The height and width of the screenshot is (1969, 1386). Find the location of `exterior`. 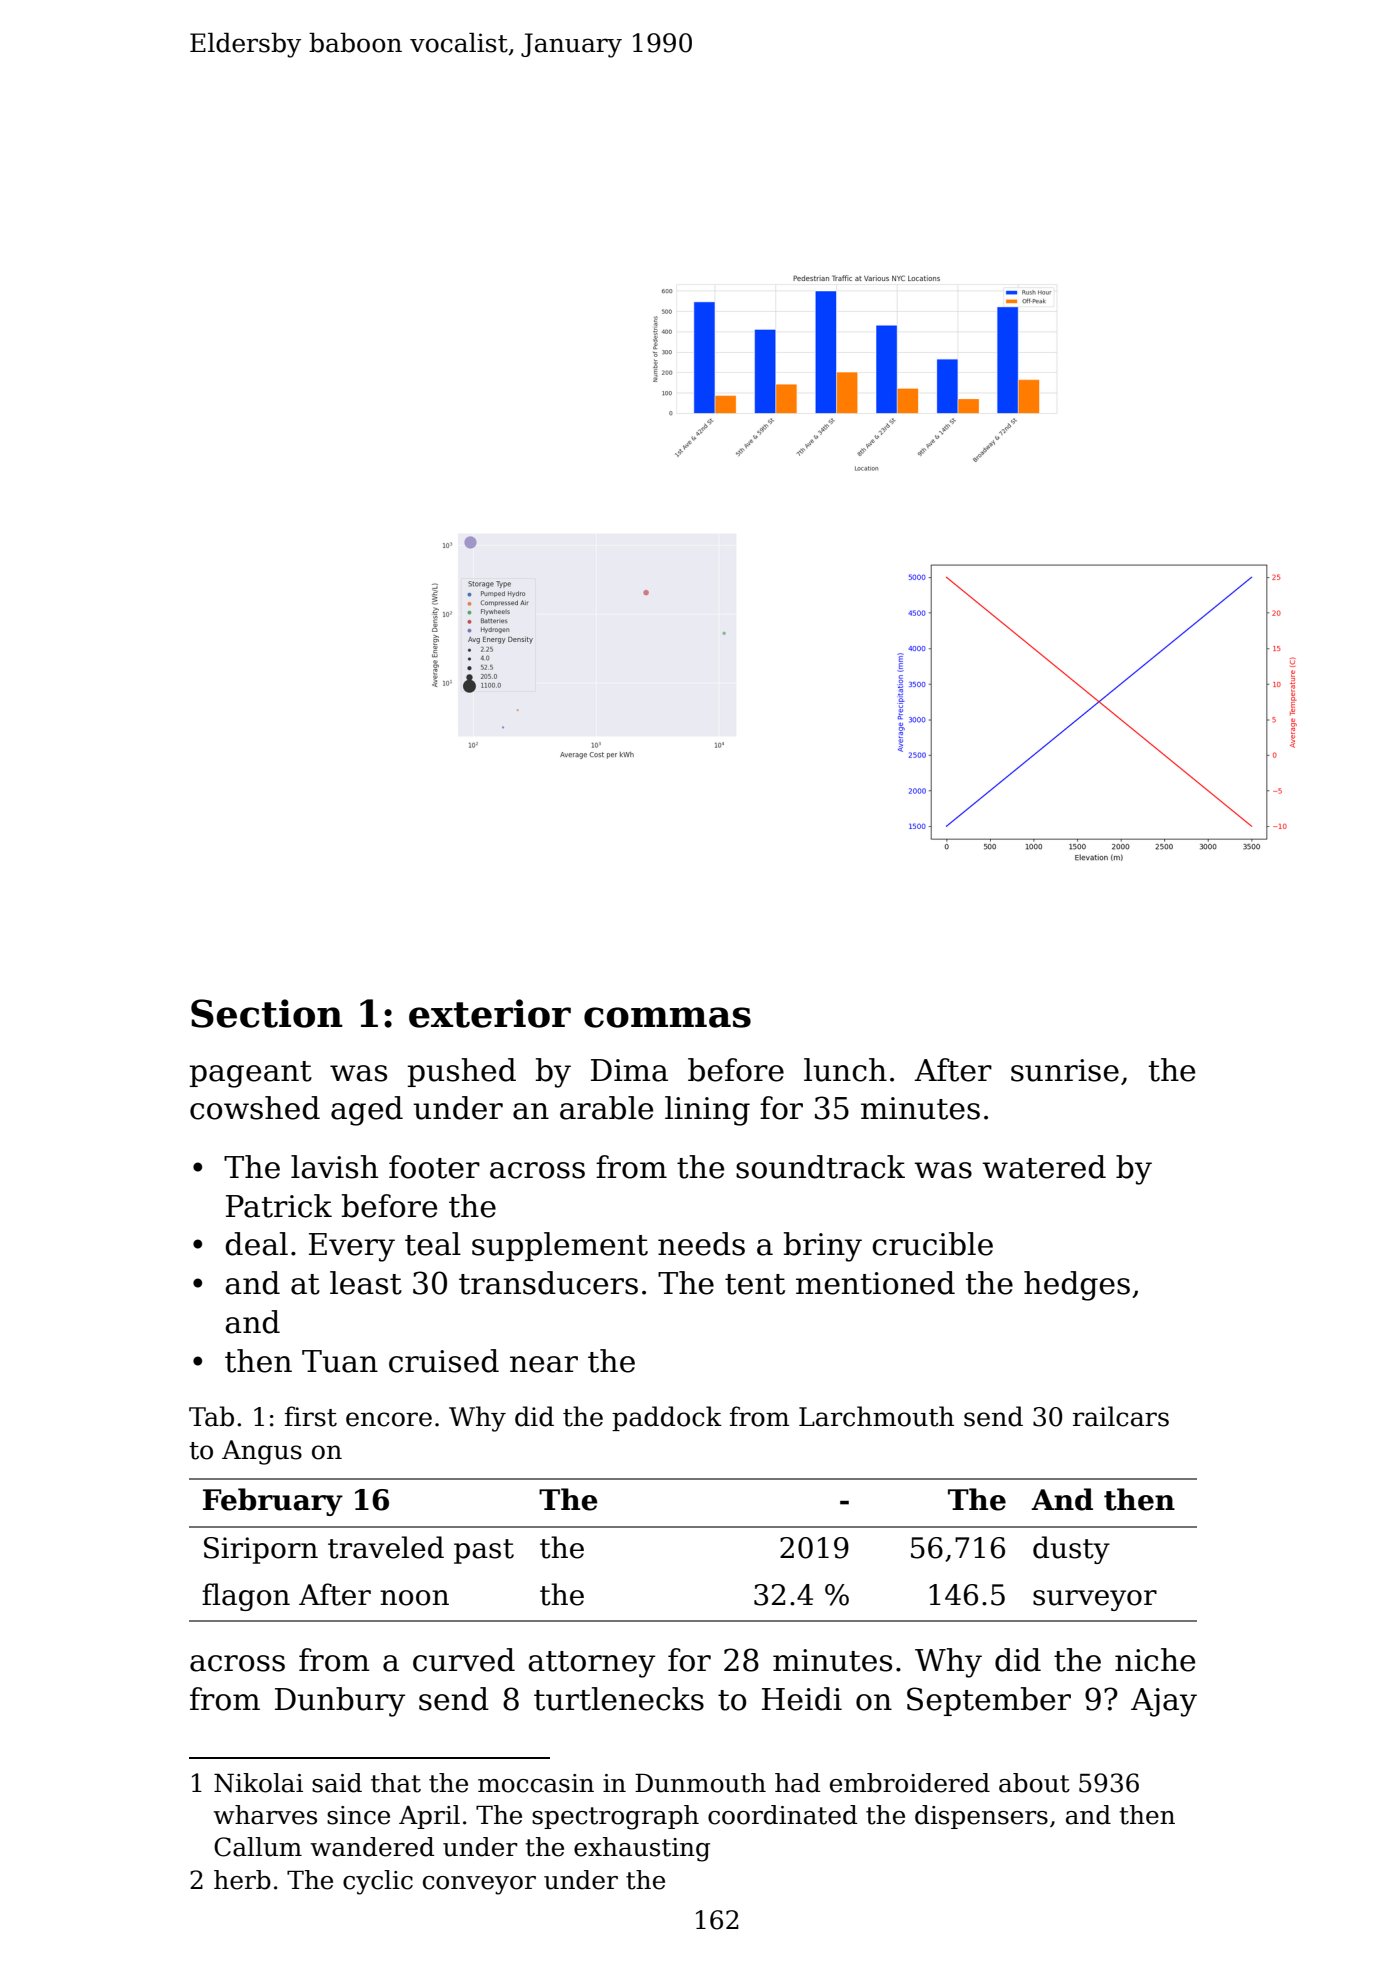

exterior is located at coordinates (490, 1013).
